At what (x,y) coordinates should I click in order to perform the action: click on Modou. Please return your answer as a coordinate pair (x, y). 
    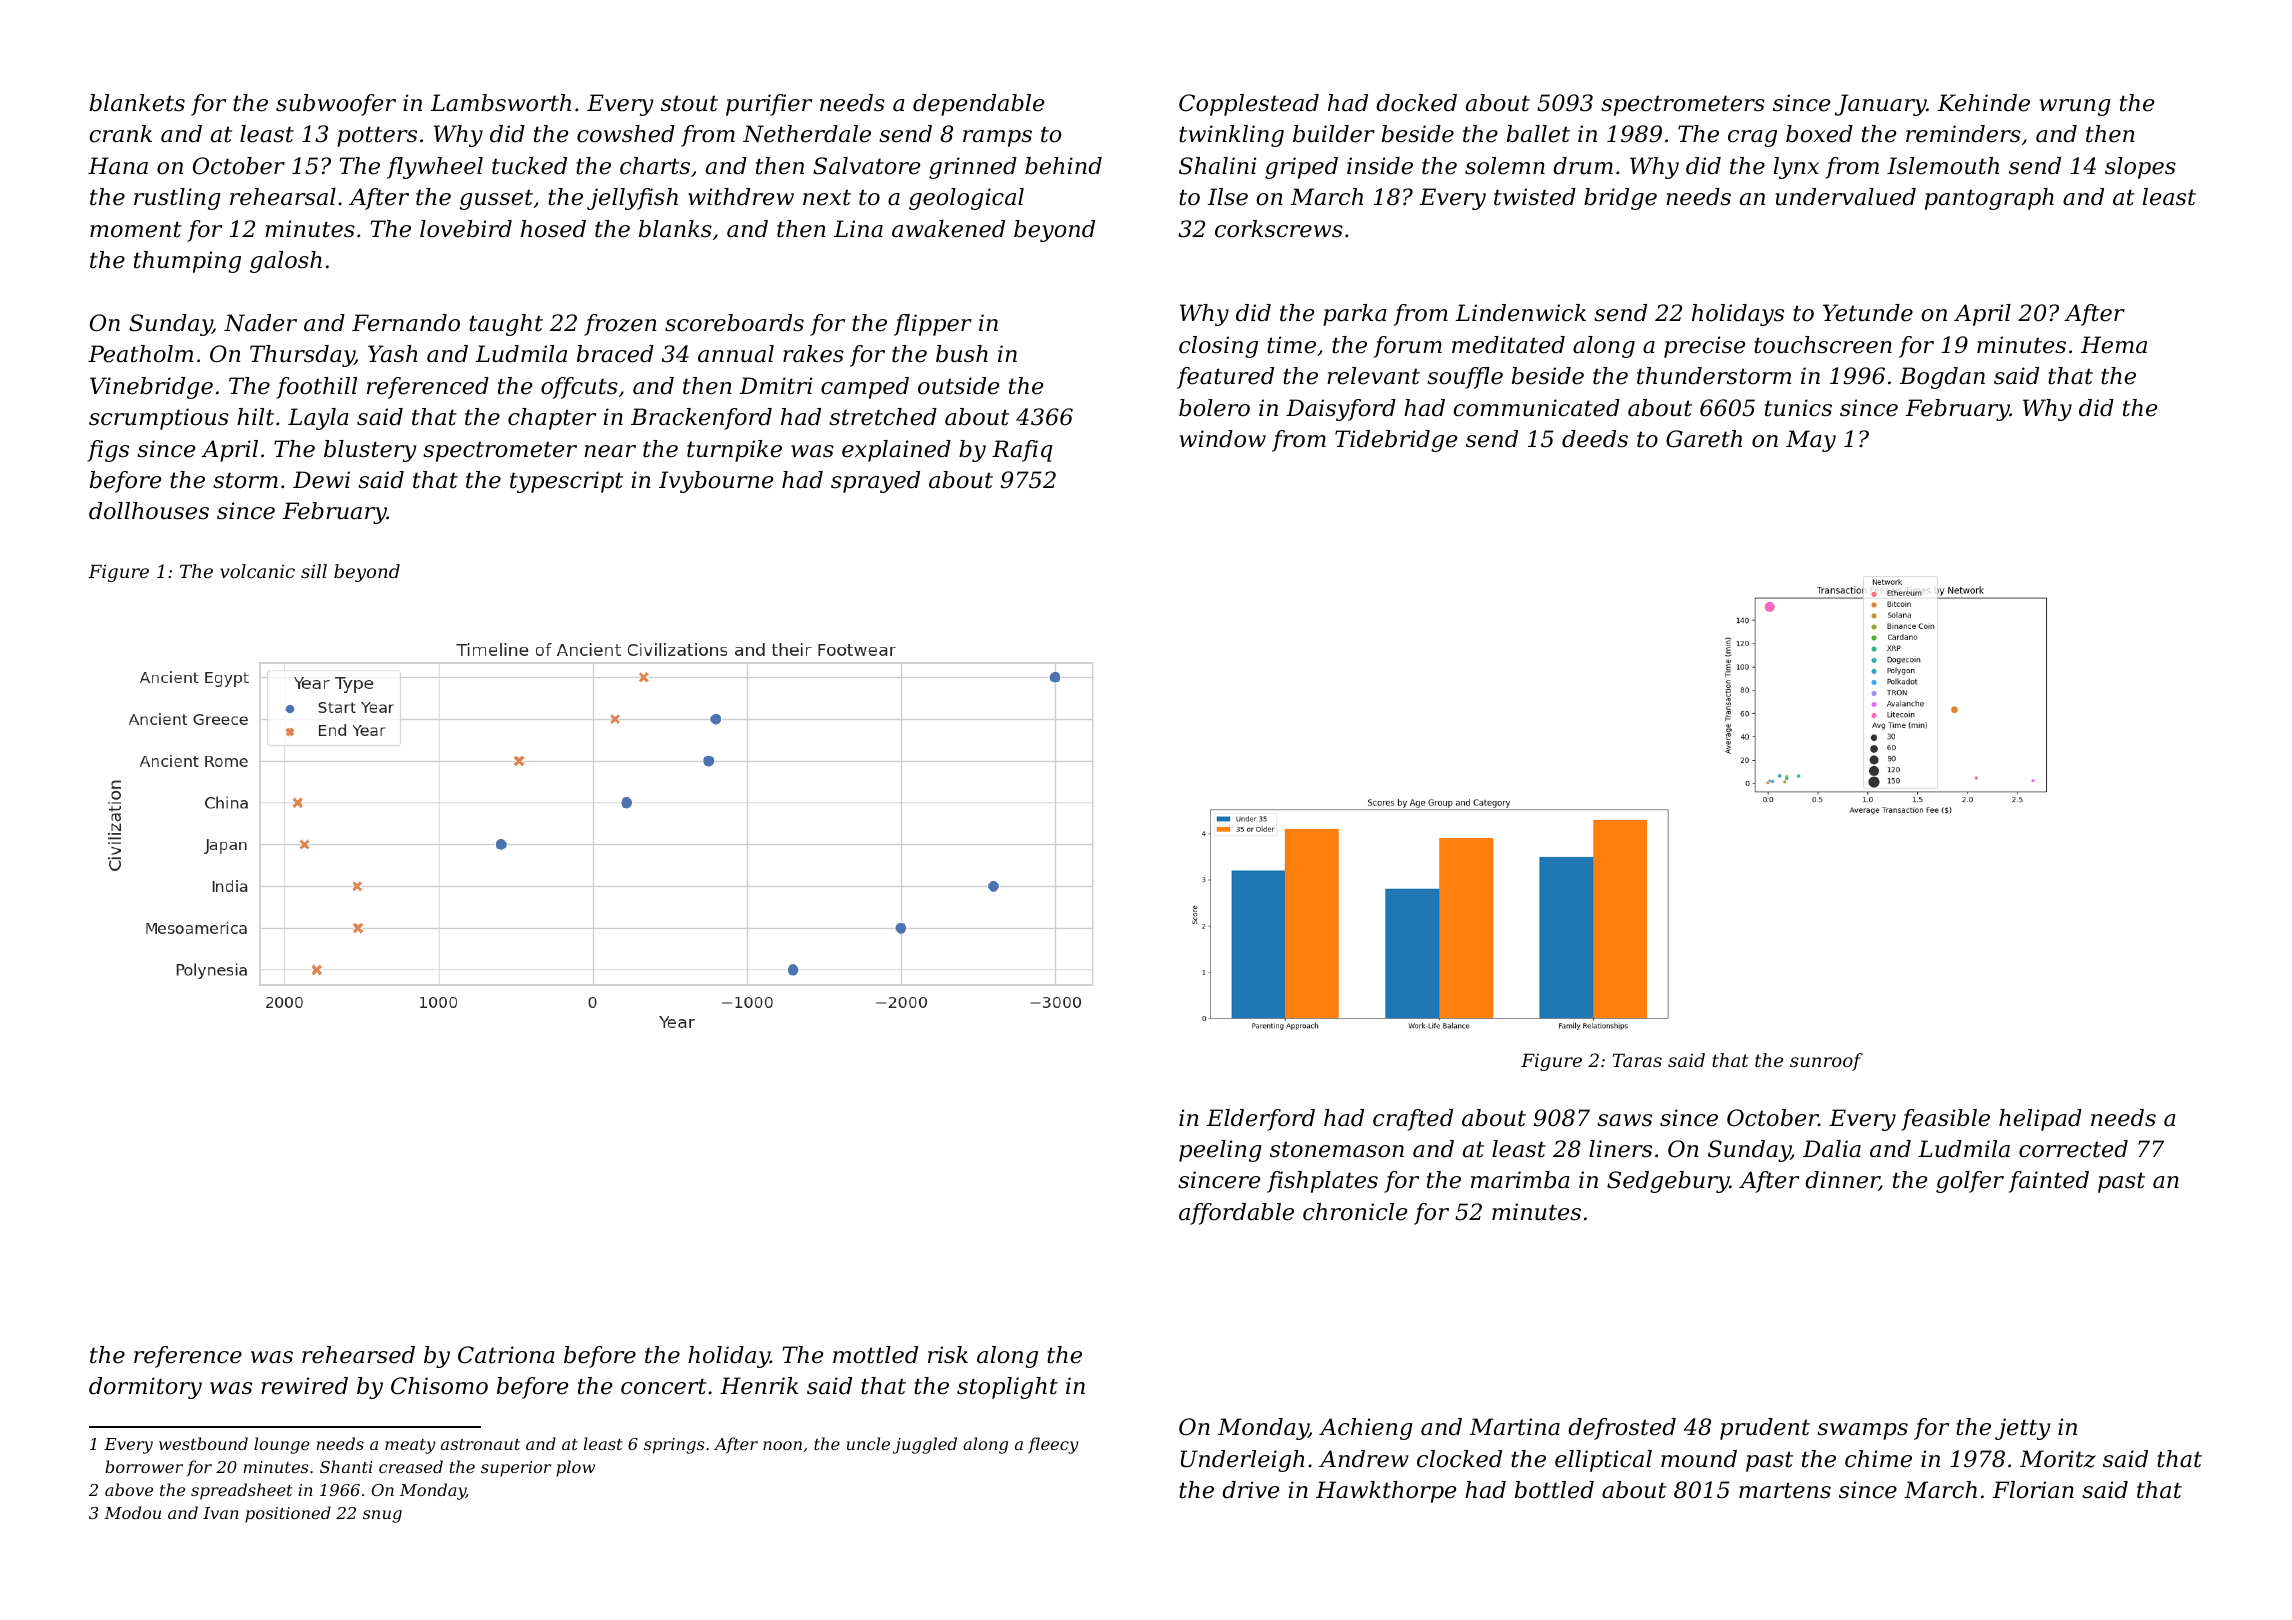
    Looking at the image, I should click on (132, 1512).
